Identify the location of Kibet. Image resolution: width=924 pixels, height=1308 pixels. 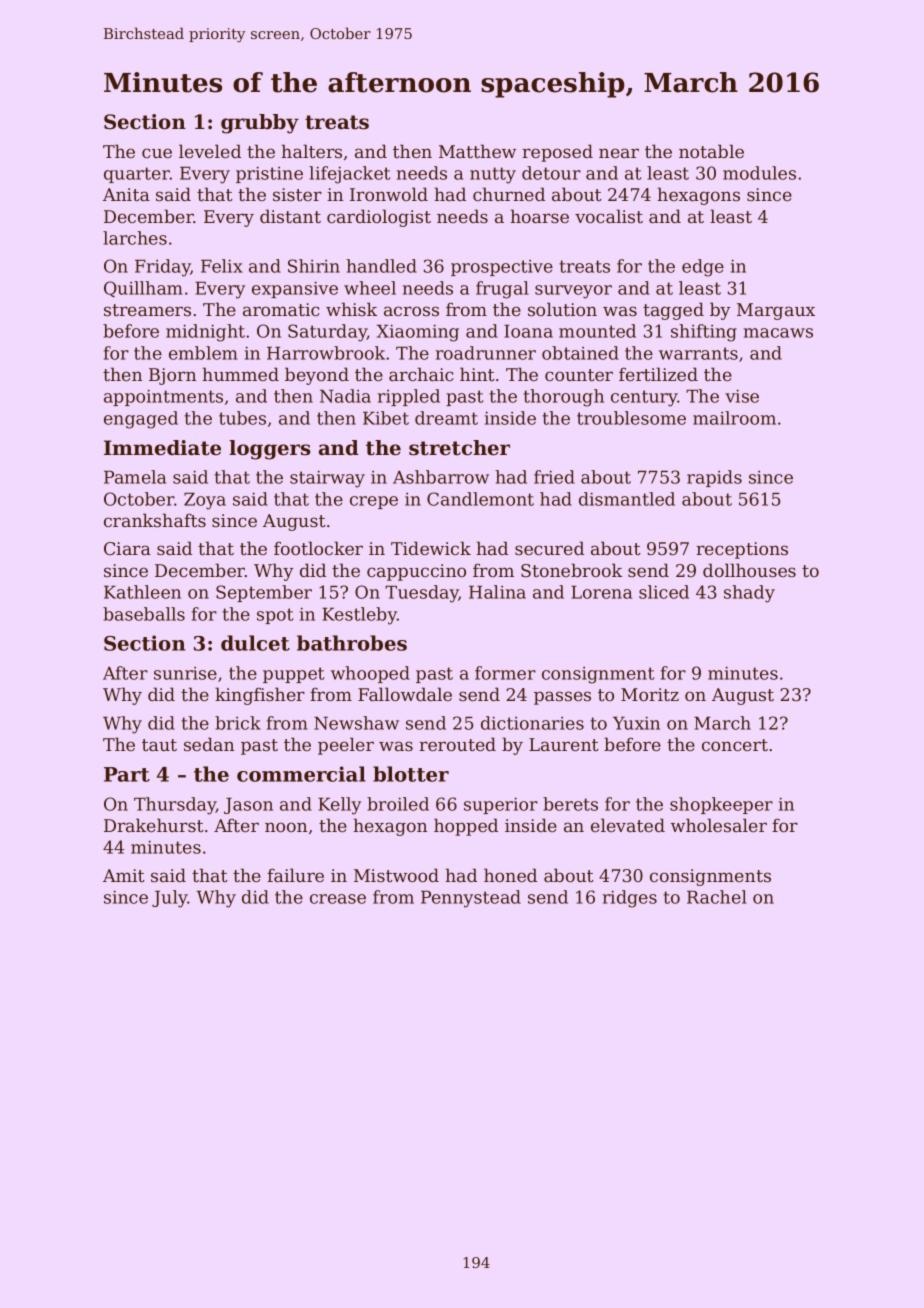
(386, 418).
